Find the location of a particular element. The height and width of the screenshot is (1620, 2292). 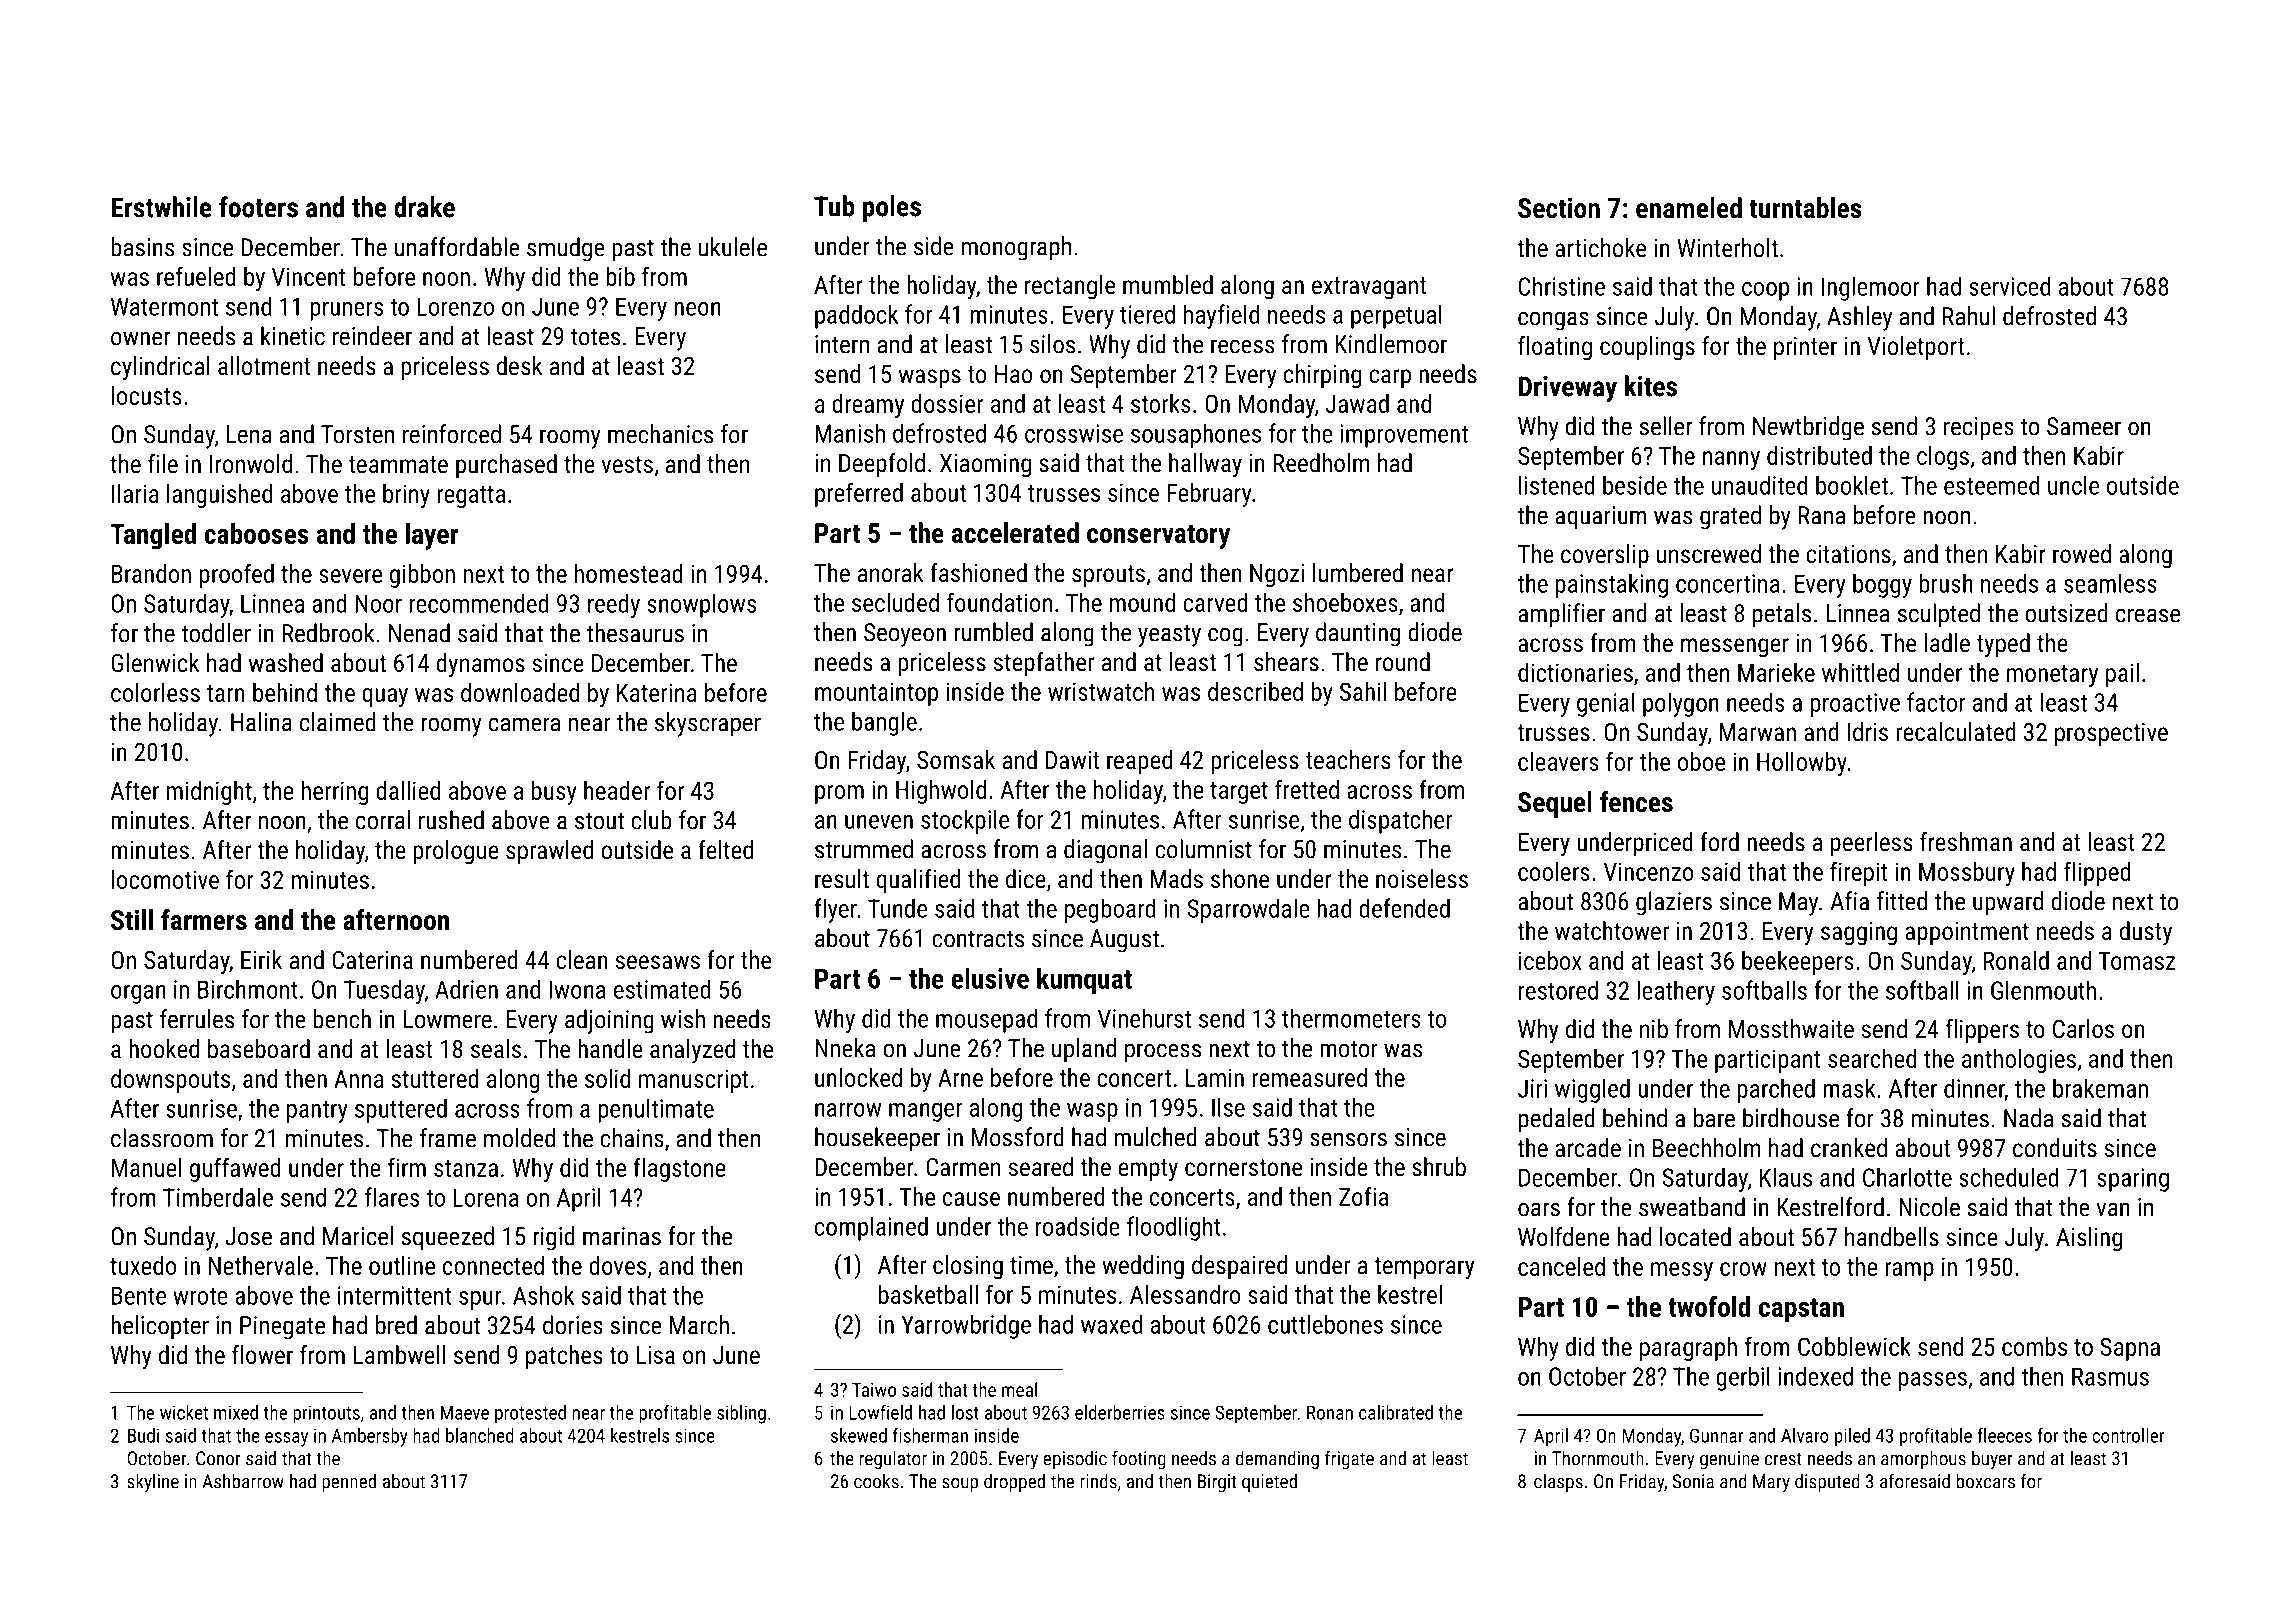

extravagant is located at coordinates (1369, 288).
